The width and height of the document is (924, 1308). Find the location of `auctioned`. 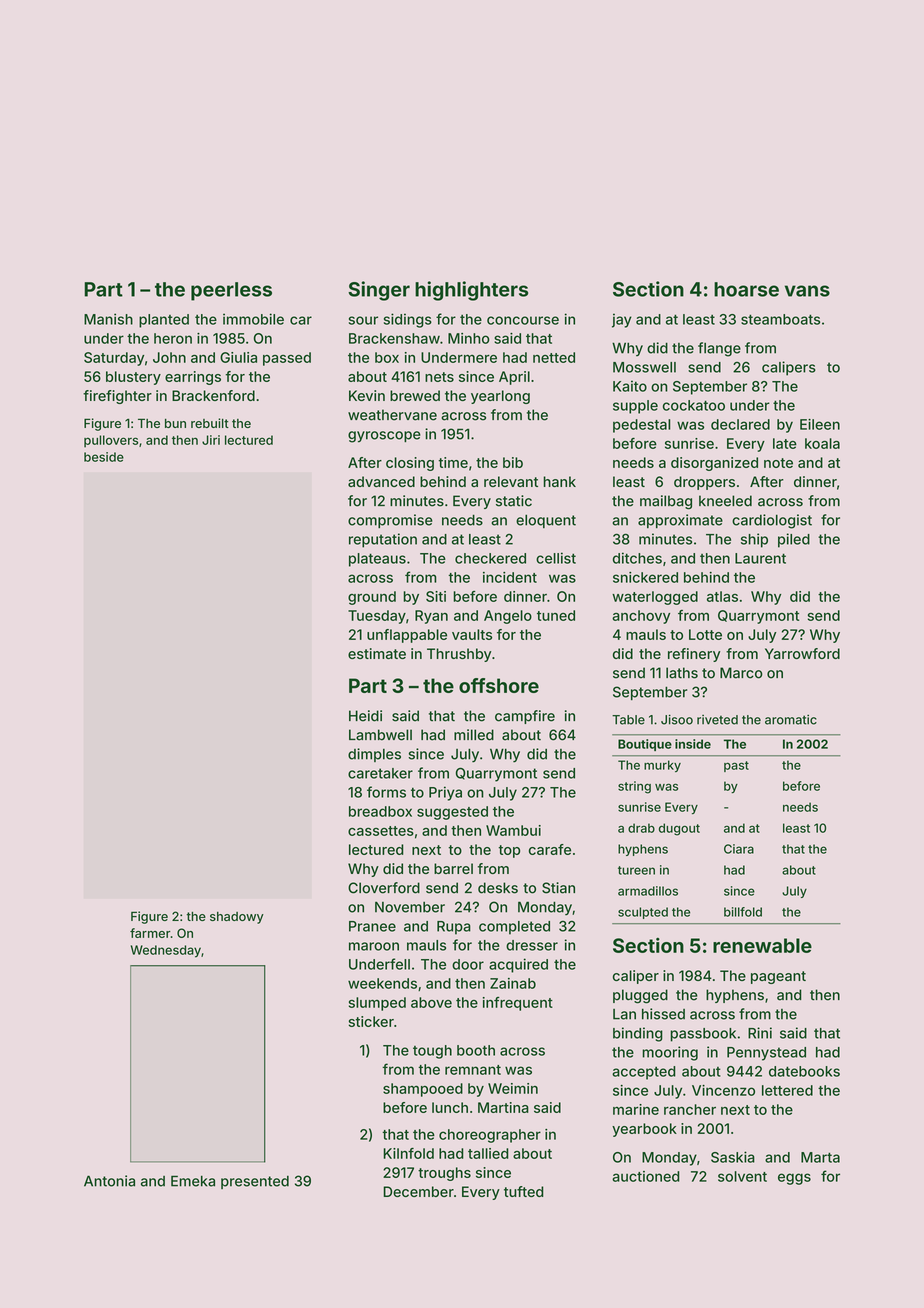

auctioned is located at coordinates (646, 1176).
